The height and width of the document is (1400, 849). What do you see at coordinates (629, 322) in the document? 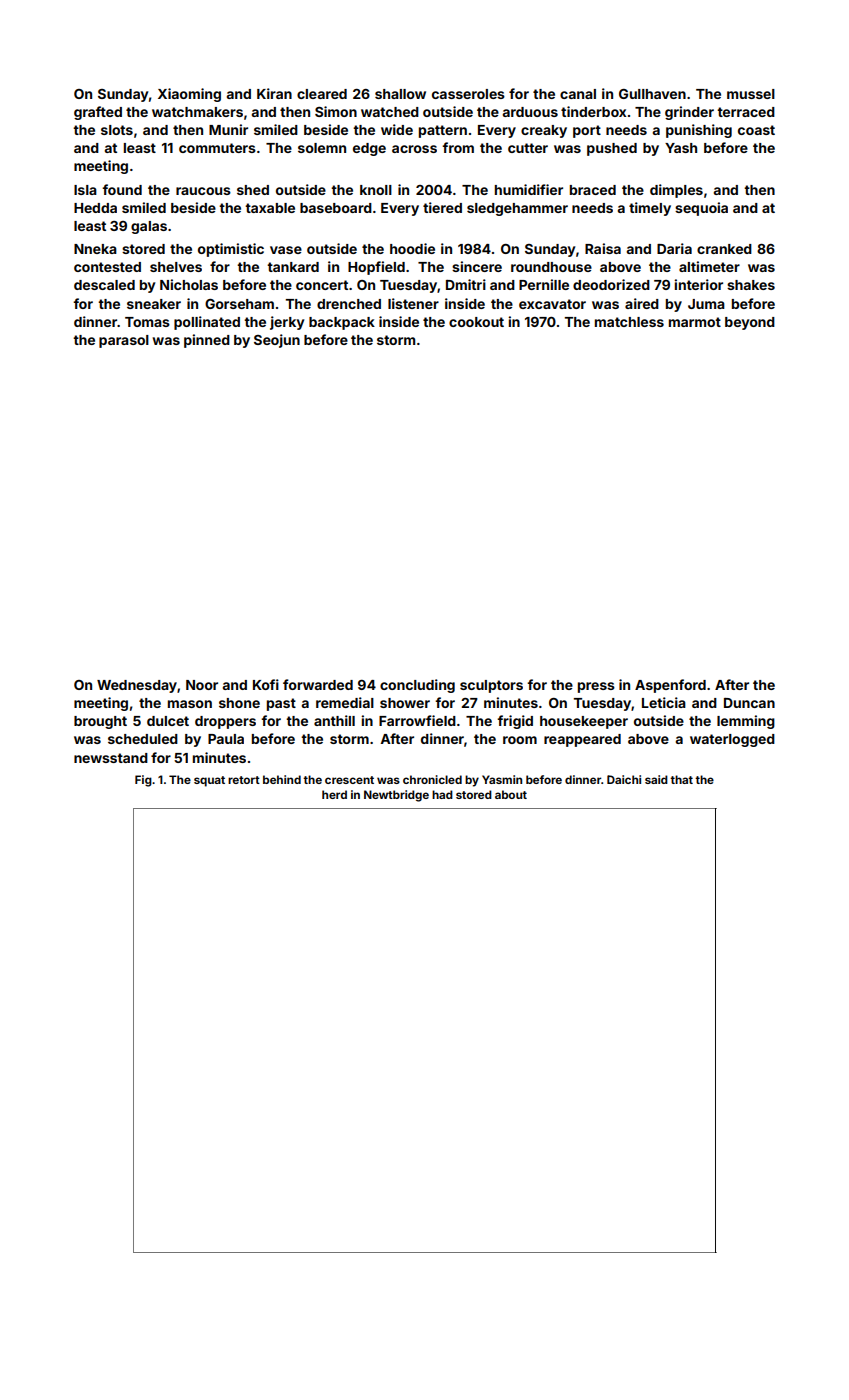
I see `matchless` at bounding box center [629, 322].
